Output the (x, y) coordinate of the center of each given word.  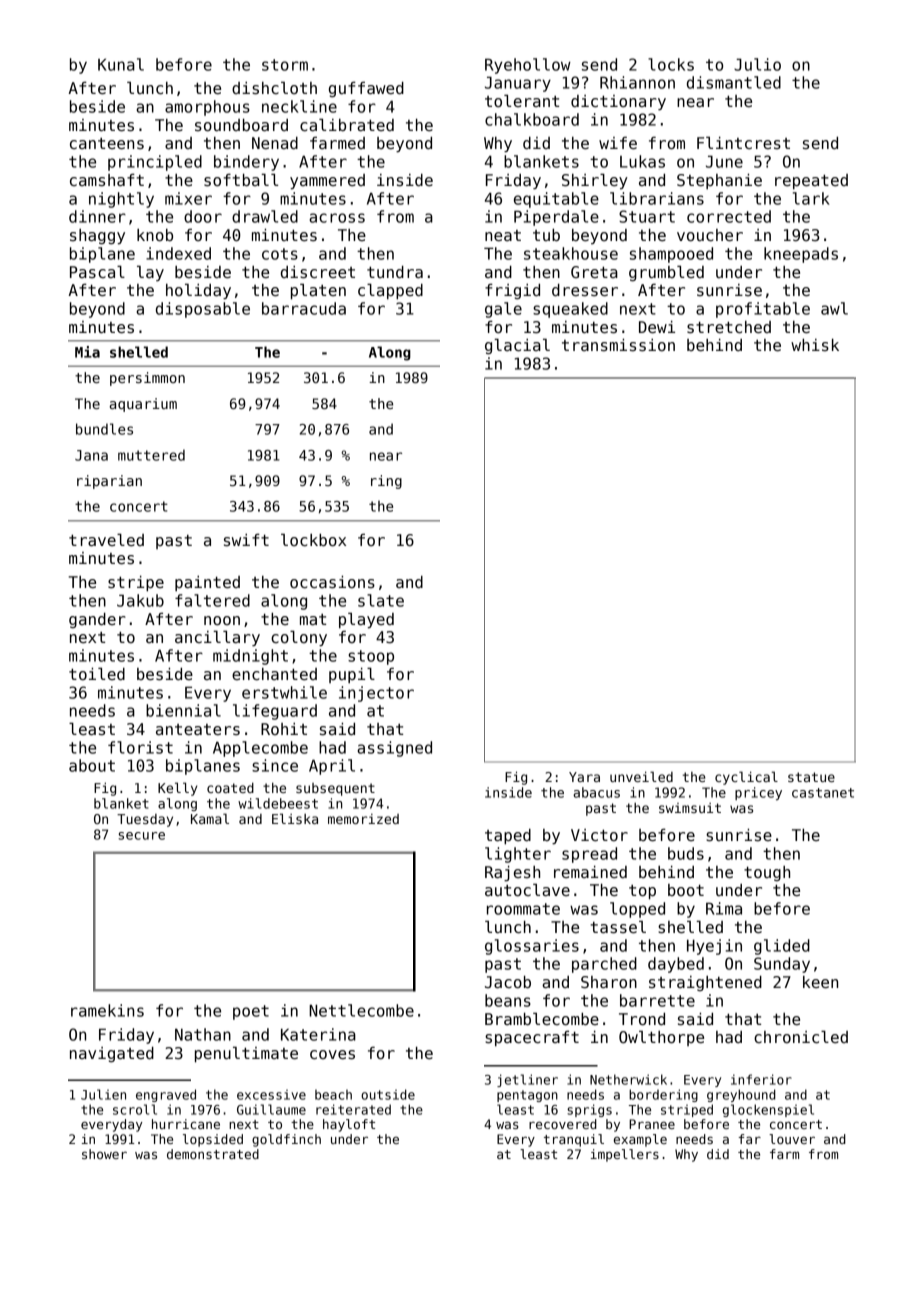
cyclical (746, 778)
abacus (596, 792)
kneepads (801, 255)
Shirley (595, 181)
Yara (584, 777)
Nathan (203, 1034)
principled (155, 163)
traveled (106, 540)
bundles (104, 429)
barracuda (304, 308)
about (92, 765)
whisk (815, 345)
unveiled (641, 776)
